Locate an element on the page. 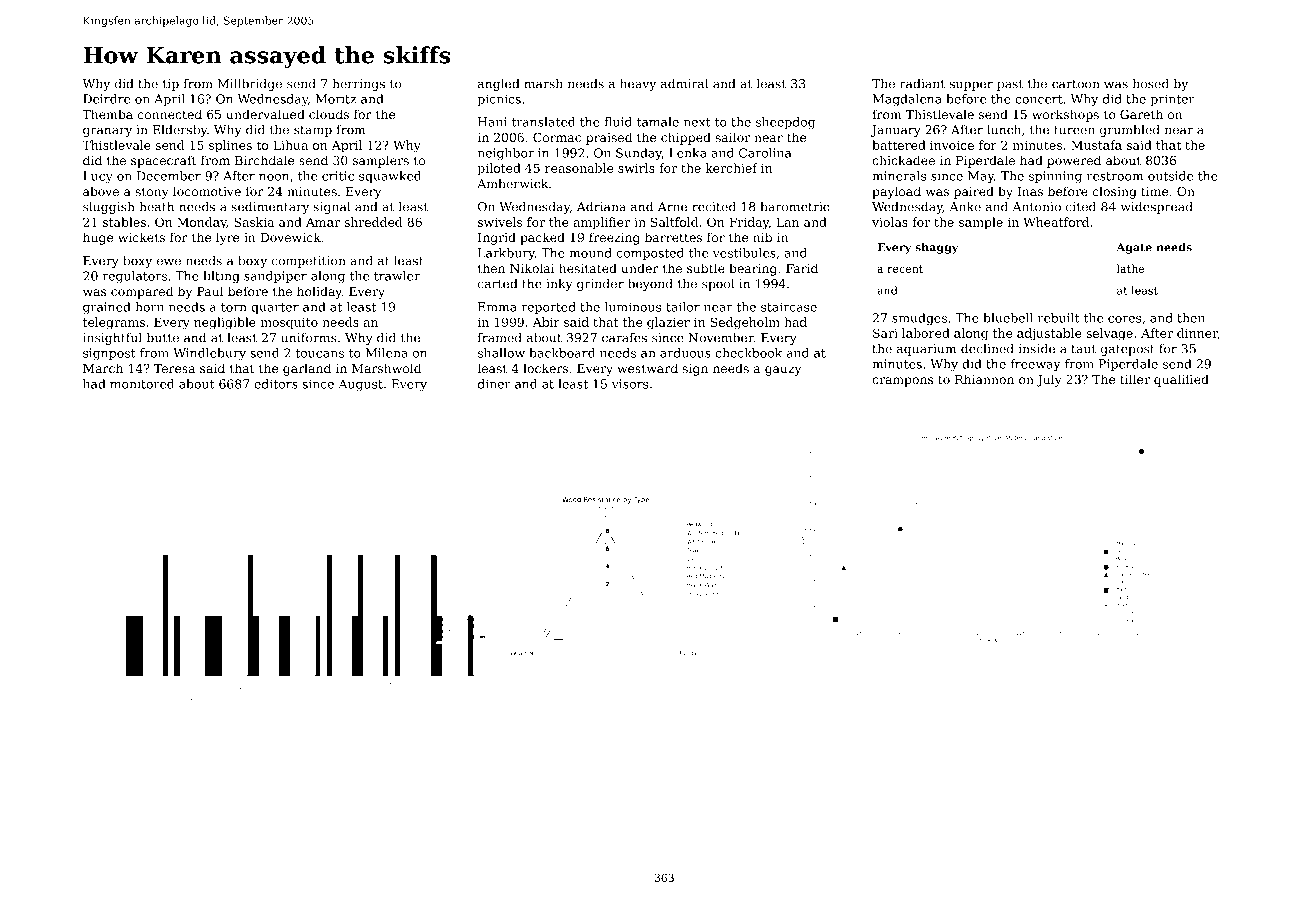 The width and height of the image is (1308, 924). mosquito is located at coordinates (289, 323).
